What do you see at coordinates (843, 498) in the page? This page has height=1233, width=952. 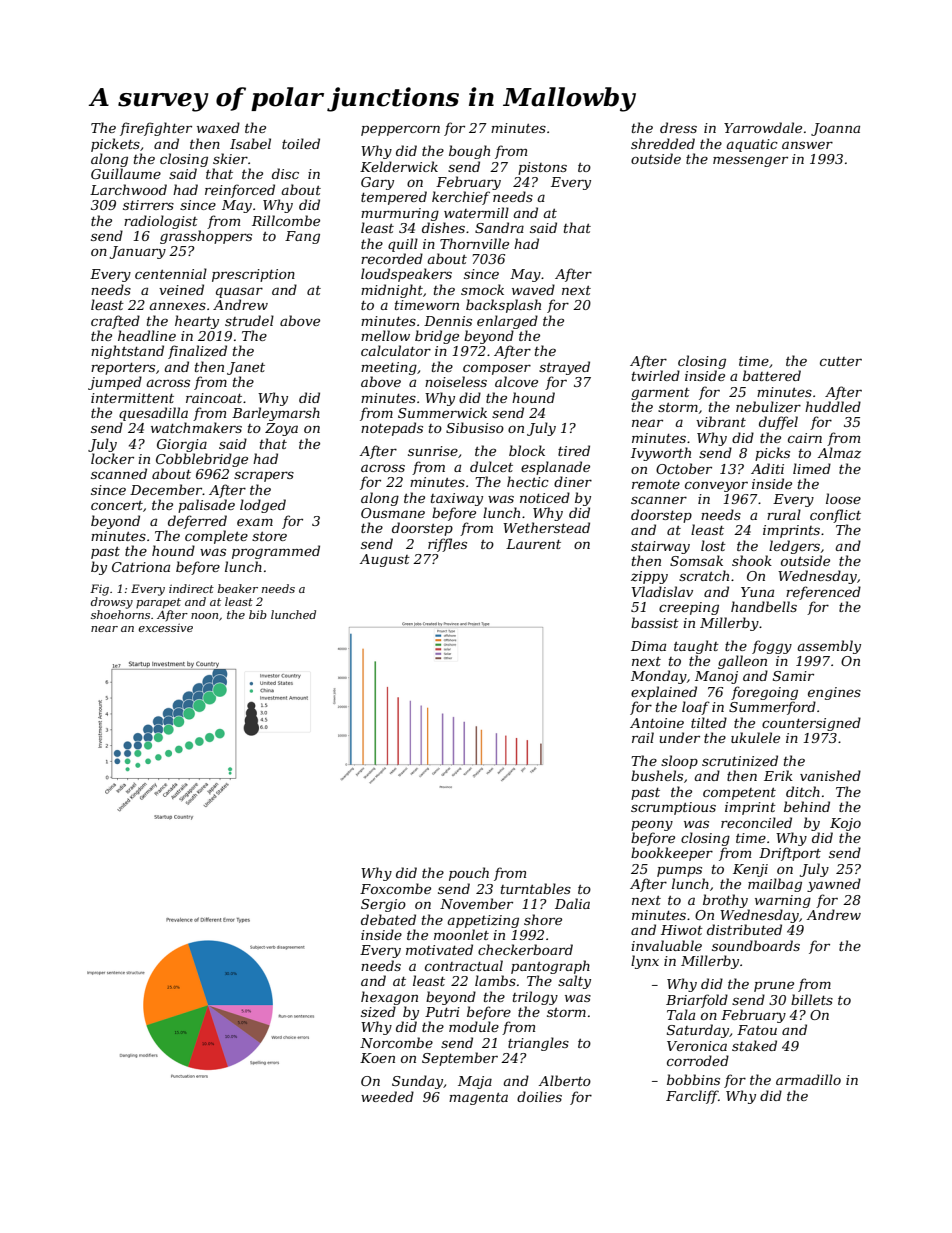 I see `loose` at bounding box center [843, 498].
